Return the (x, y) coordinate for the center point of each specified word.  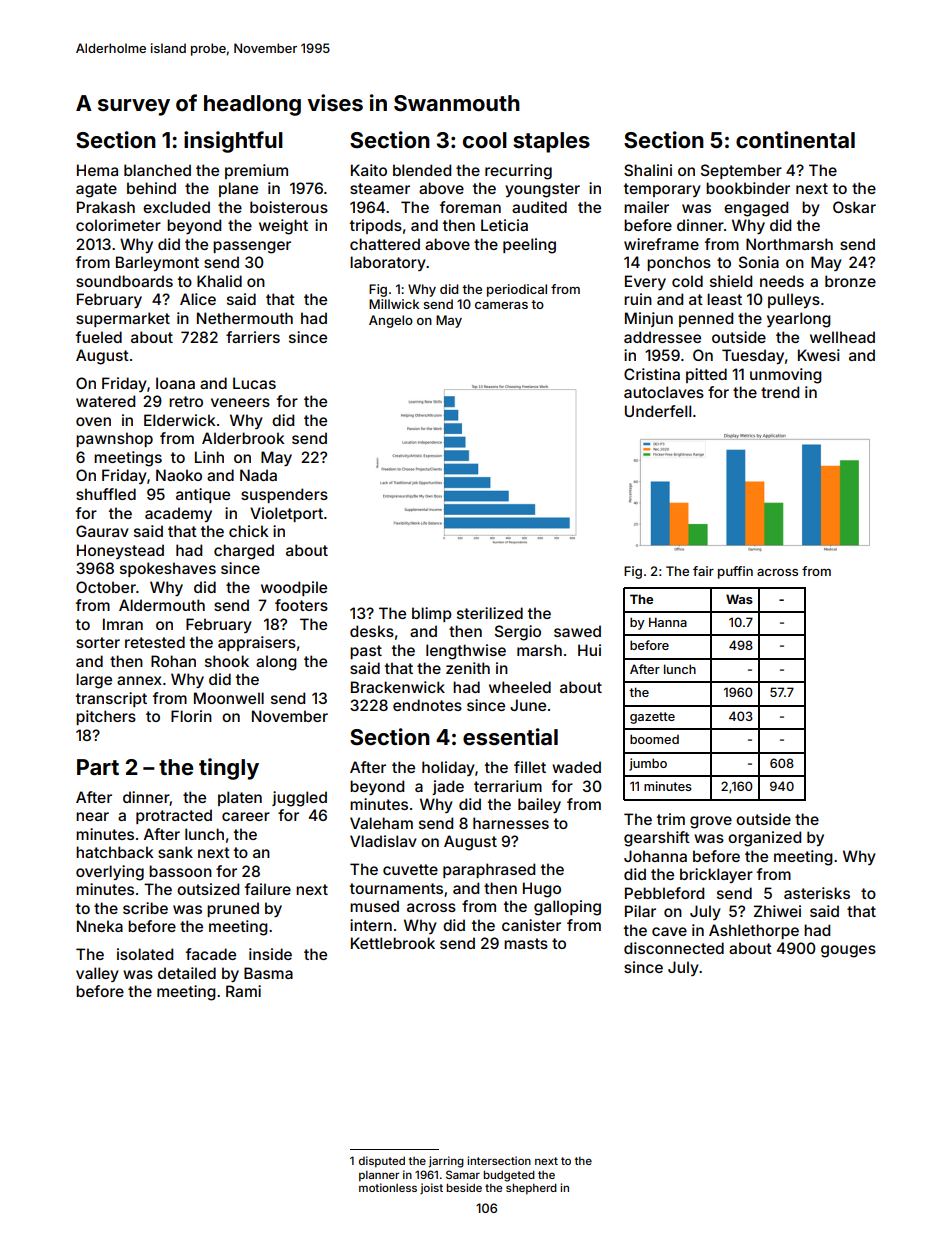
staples (551, 142)
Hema (97, 170)
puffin (735, 572)
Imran (123, 624)
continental (795, 139)
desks (372, 631)
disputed (382, 1162)
